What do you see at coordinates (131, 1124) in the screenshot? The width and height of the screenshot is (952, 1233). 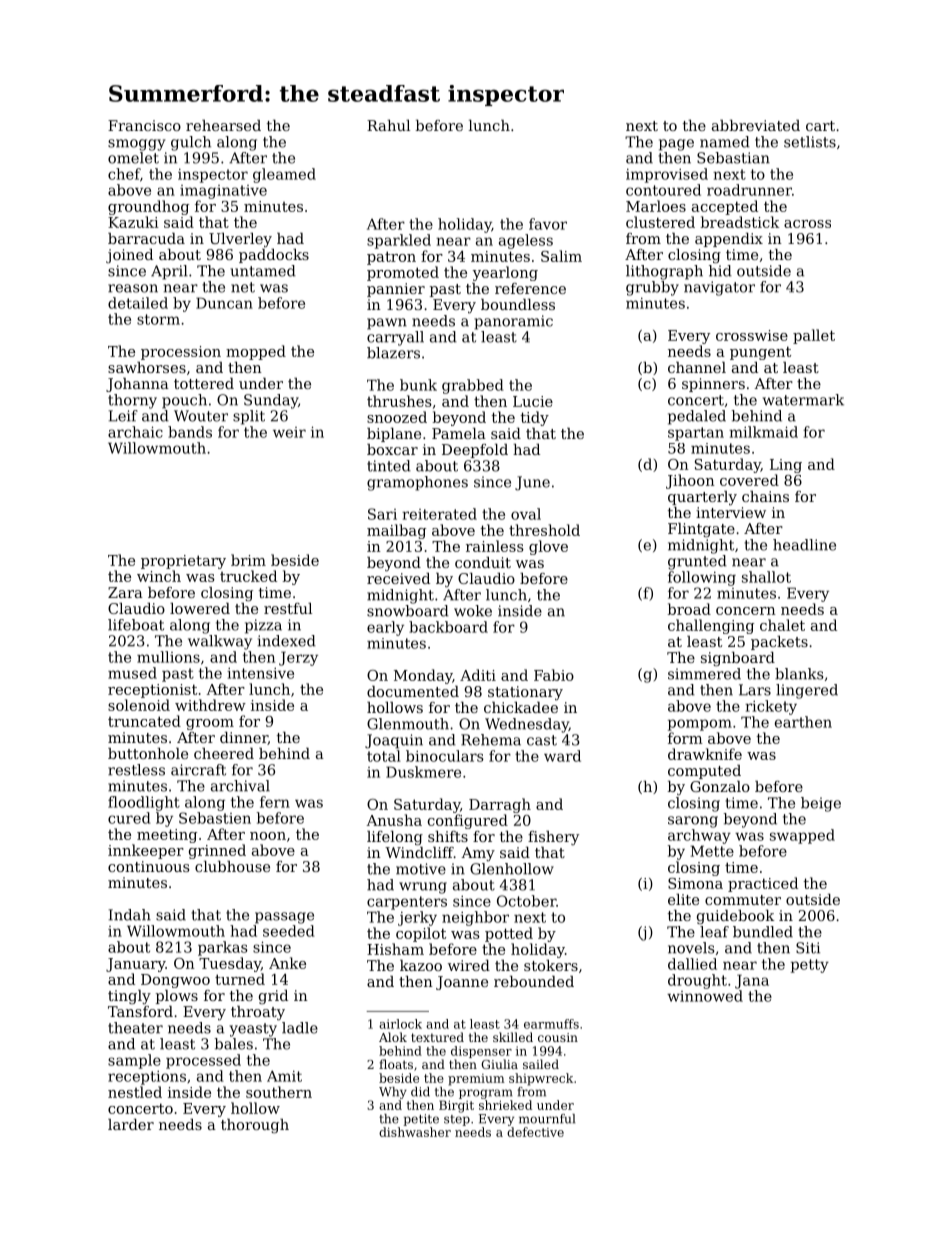 I see `larder` at bounding box center [131, 1124].
